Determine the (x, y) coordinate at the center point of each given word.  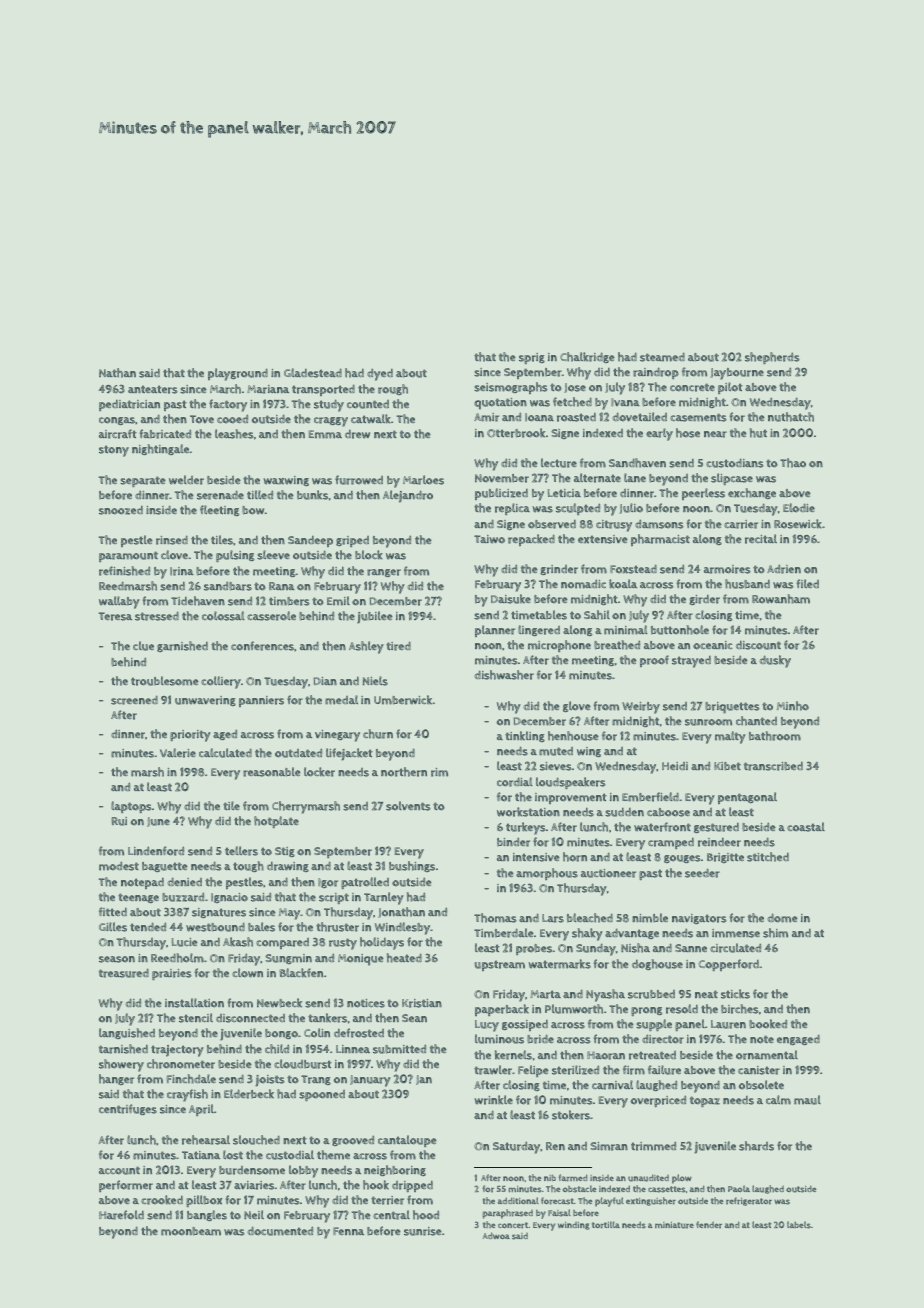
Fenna (348, 1231)
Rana (282, 586)
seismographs (511, 388)
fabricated (165, 434)
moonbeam (191, 1231)
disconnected (250, 1018)
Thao (793, 463)
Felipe (533, 1071)
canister (759, 1070)
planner (495, 631)
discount (758, 645)
